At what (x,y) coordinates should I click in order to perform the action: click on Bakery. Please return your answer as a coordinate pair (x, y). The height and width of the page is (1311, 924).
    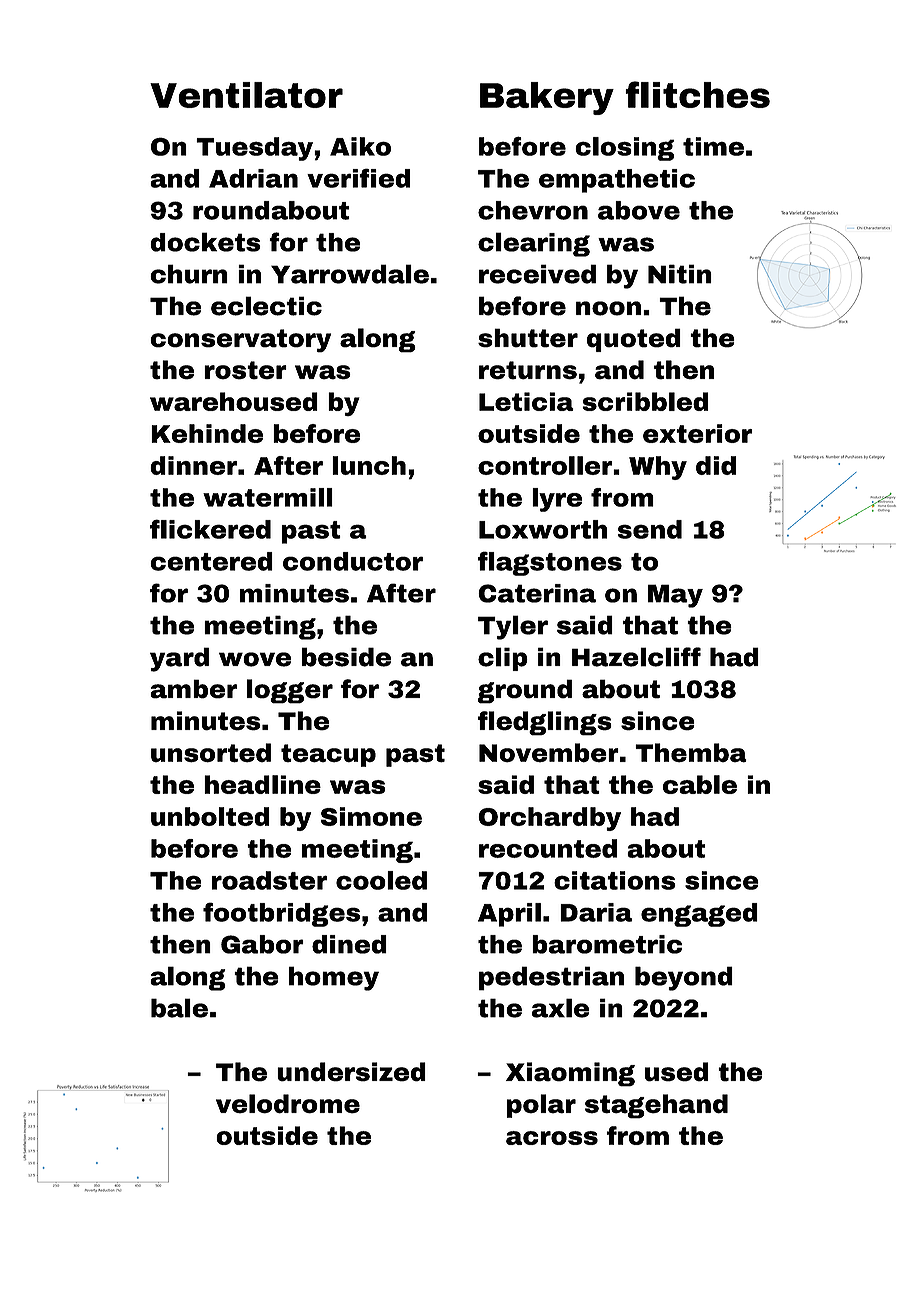
    Looking at the image, I should click on (547, 98).
